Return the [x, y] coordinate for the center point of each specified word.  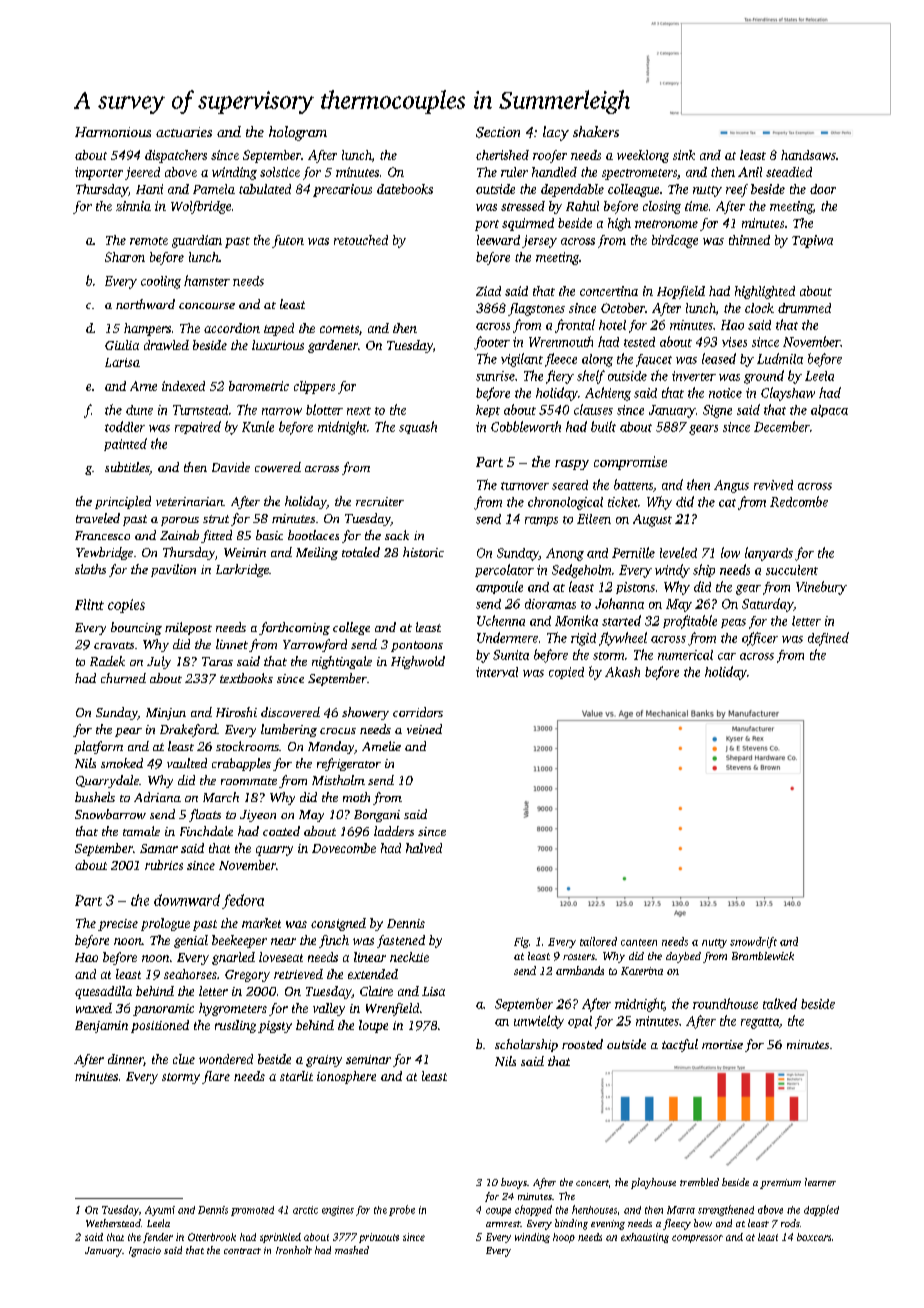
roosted [582, 1044]
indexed [183, 386]
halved [424, 848]
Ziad [488, 291]
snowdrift [753, 942]
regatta [760, 1023]
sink [684, 155]
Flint [89, 604]
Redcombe [799, 501]
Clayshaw [788, 394]
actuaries [184, 132]
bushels [95, 797]
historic [423, 552]
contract [242, 1251]
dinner [125, 1059]
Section [498, 132]
